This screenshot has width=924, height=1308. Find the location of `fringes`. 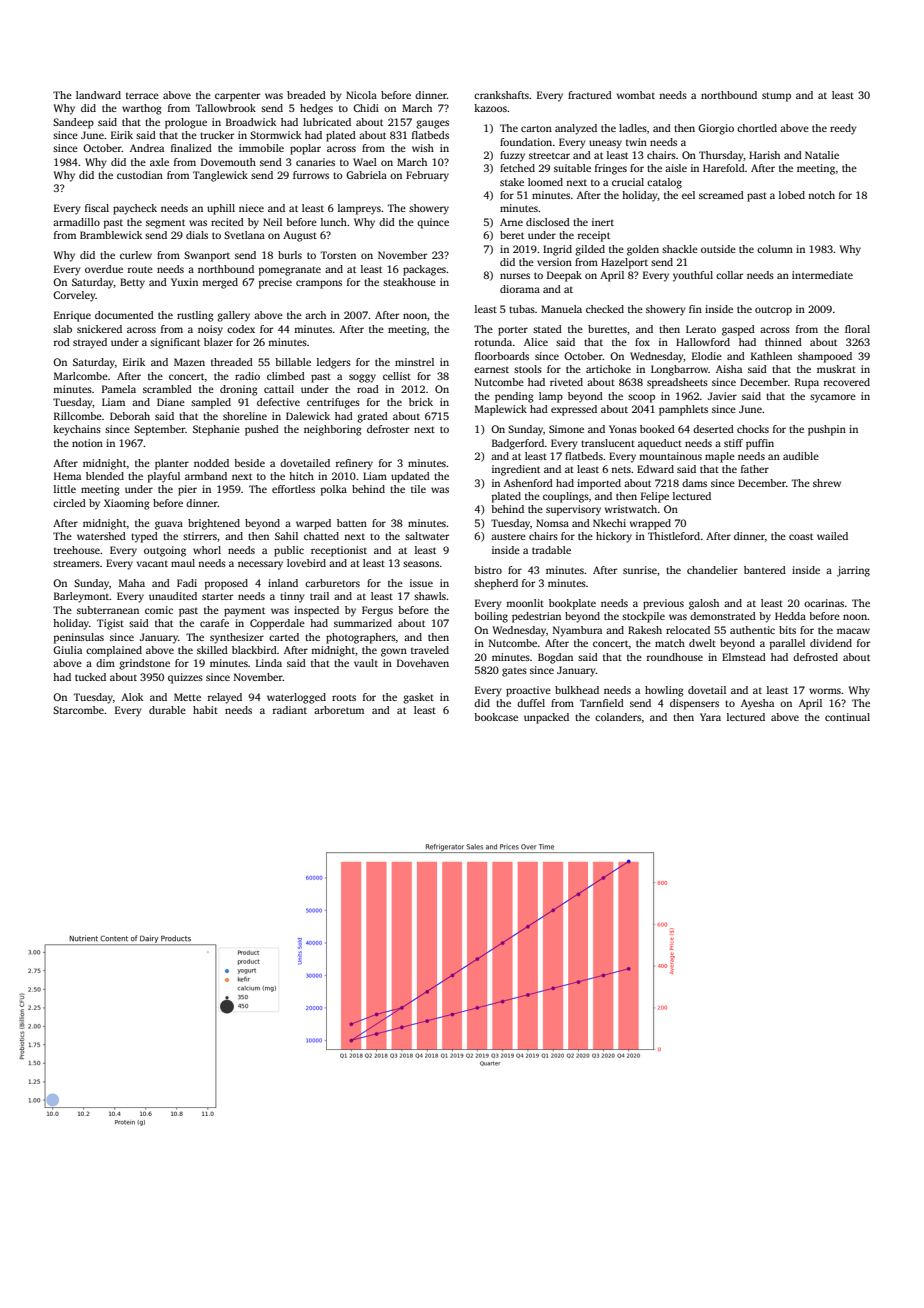

fringes is located at coordinates (611, 169).
